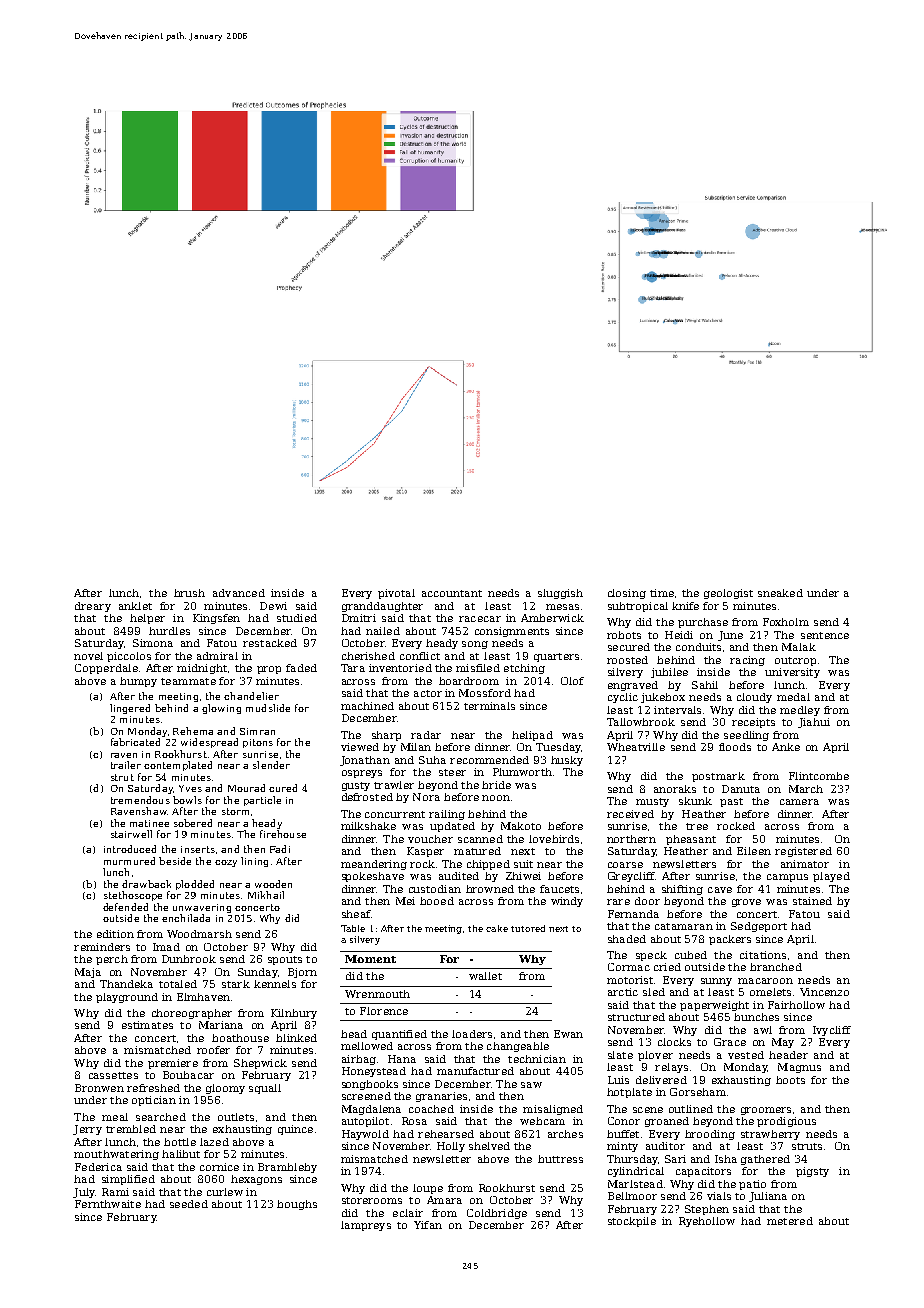 Image resolution: width=924 pixels, height=1308 pixels. I want to click on firehouse, so click(283, 834).
